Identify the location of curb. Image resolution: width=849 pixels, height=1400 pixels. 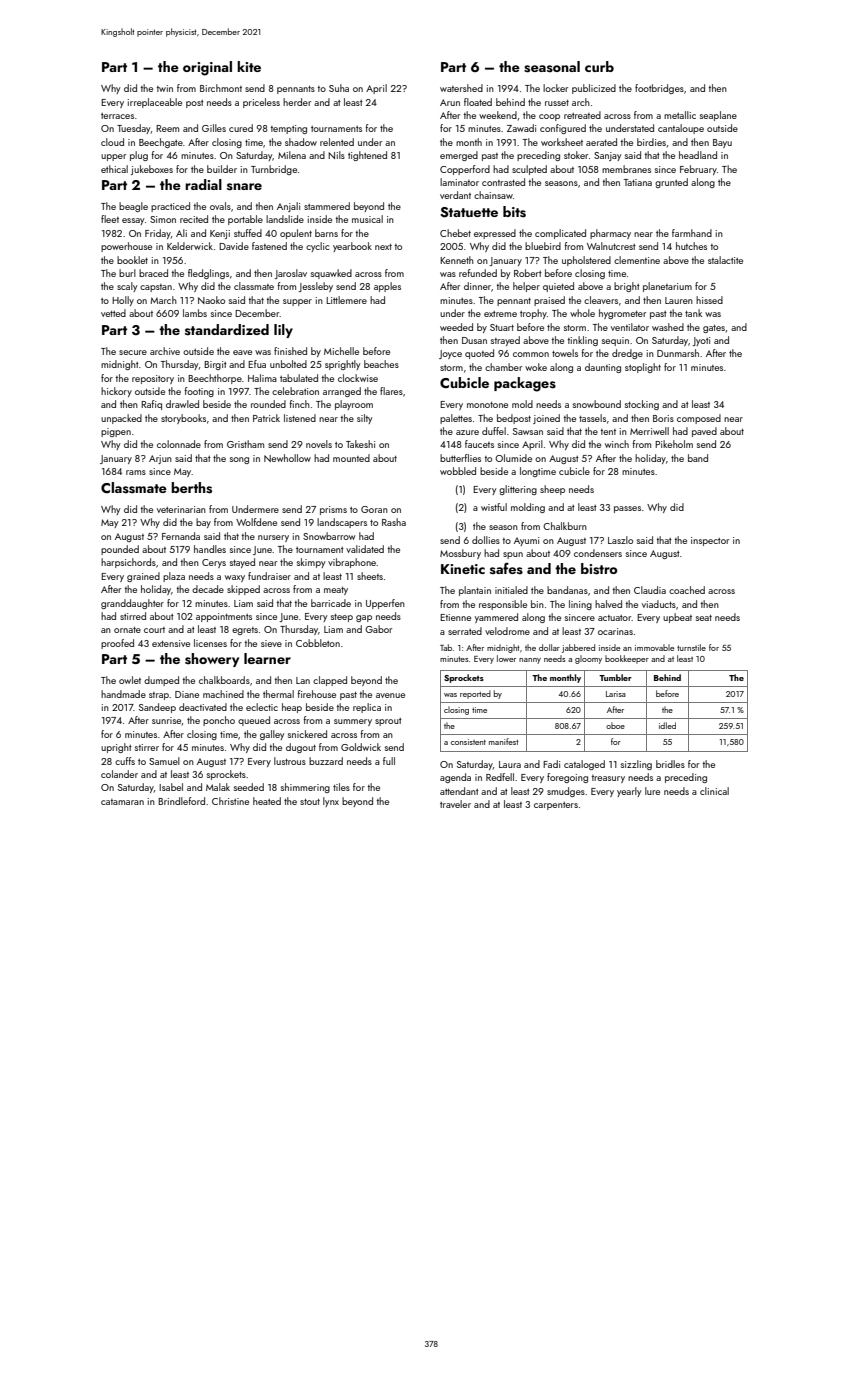
(599, 66).
